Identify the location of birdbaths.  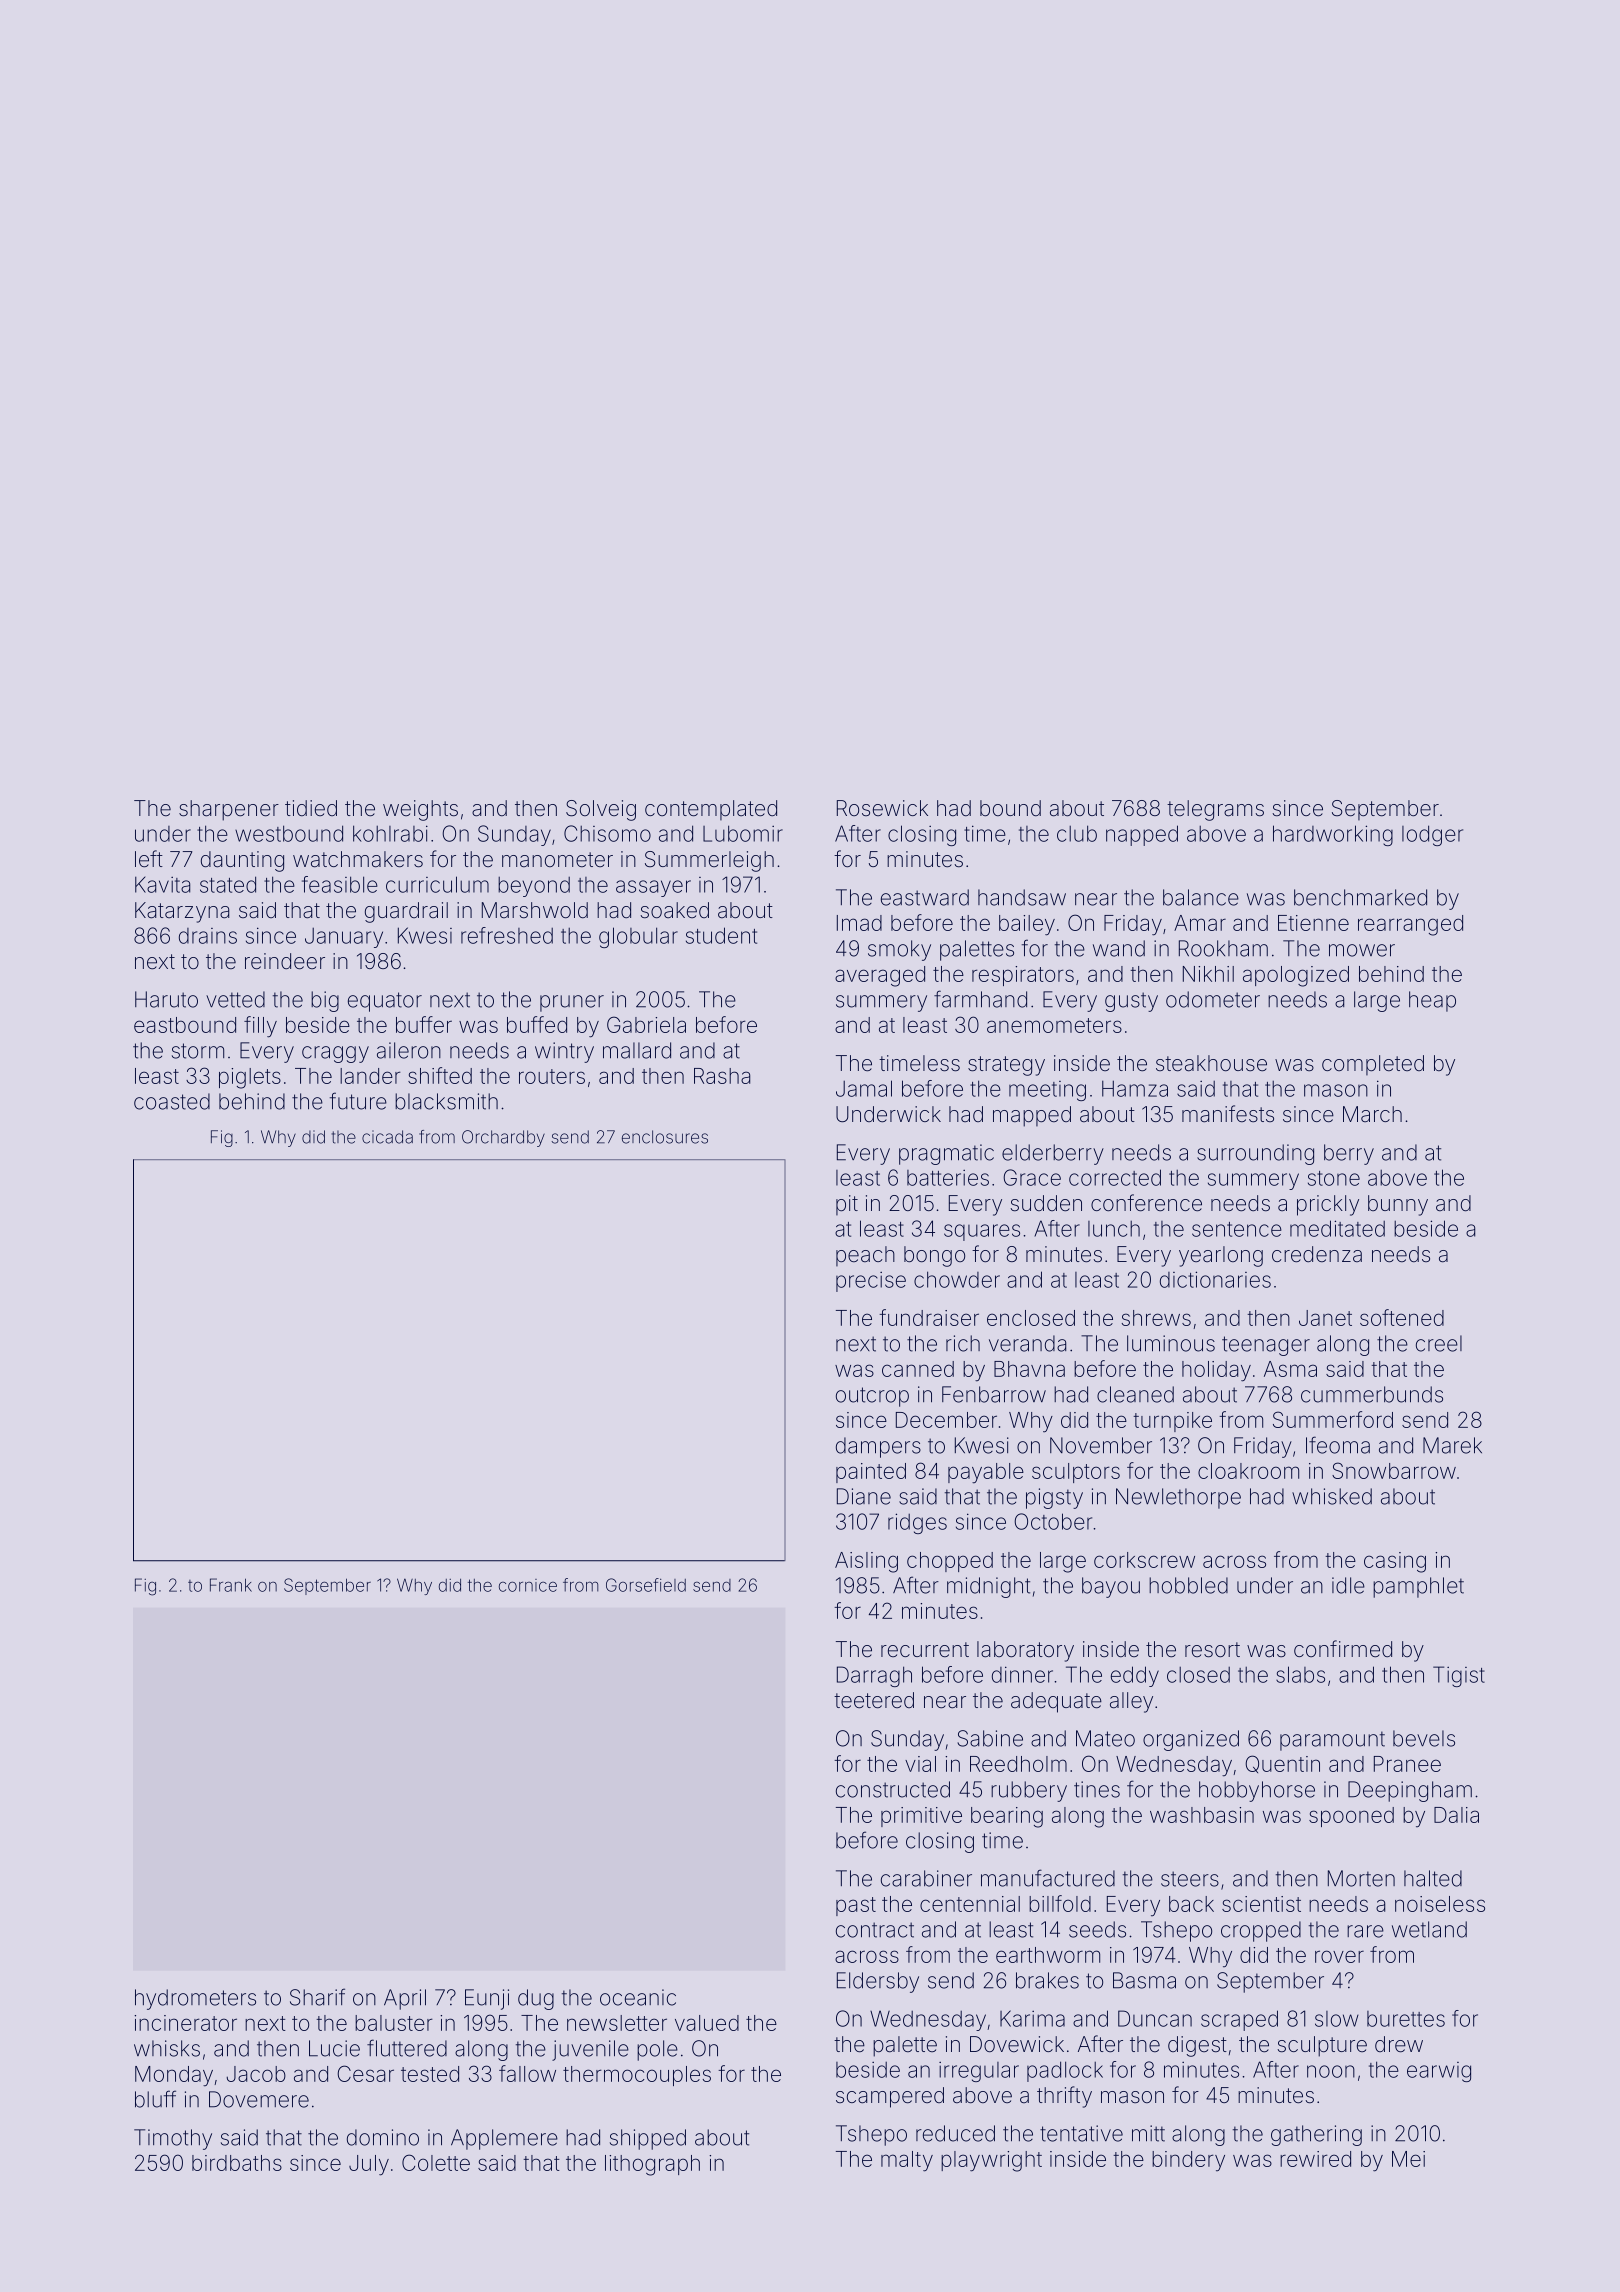
(237, 2163).
